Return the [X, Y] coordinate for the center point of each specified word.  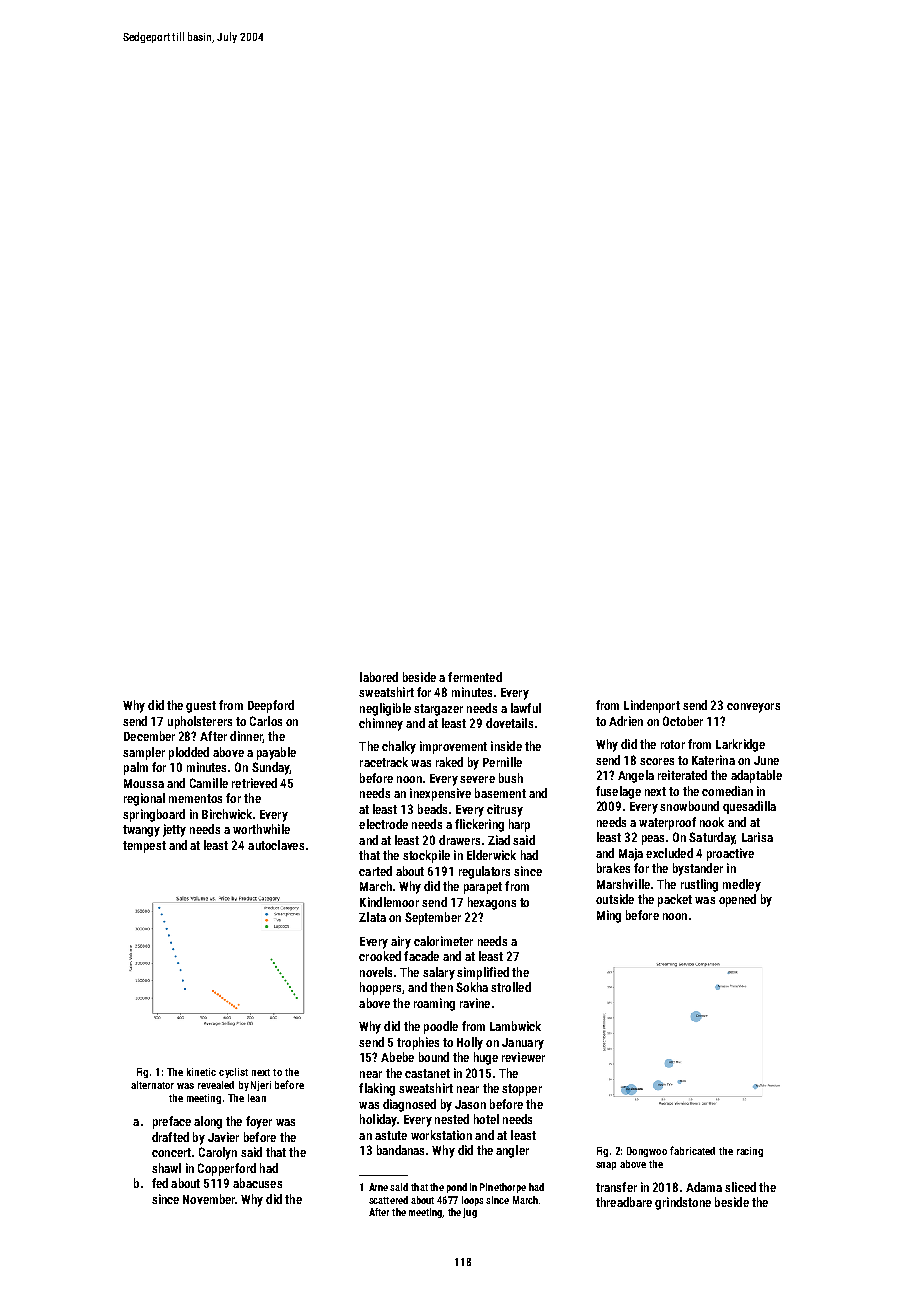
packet [675, 900]
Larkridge [740, 745]
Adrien [626, 721]
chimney [381, 724]
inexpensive [440, 794]
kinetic [201, 1072]
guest [201, 707]
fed [160, 1183]
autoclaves [276, 845]
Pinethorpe [503, 1188]
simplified [483, 973]
